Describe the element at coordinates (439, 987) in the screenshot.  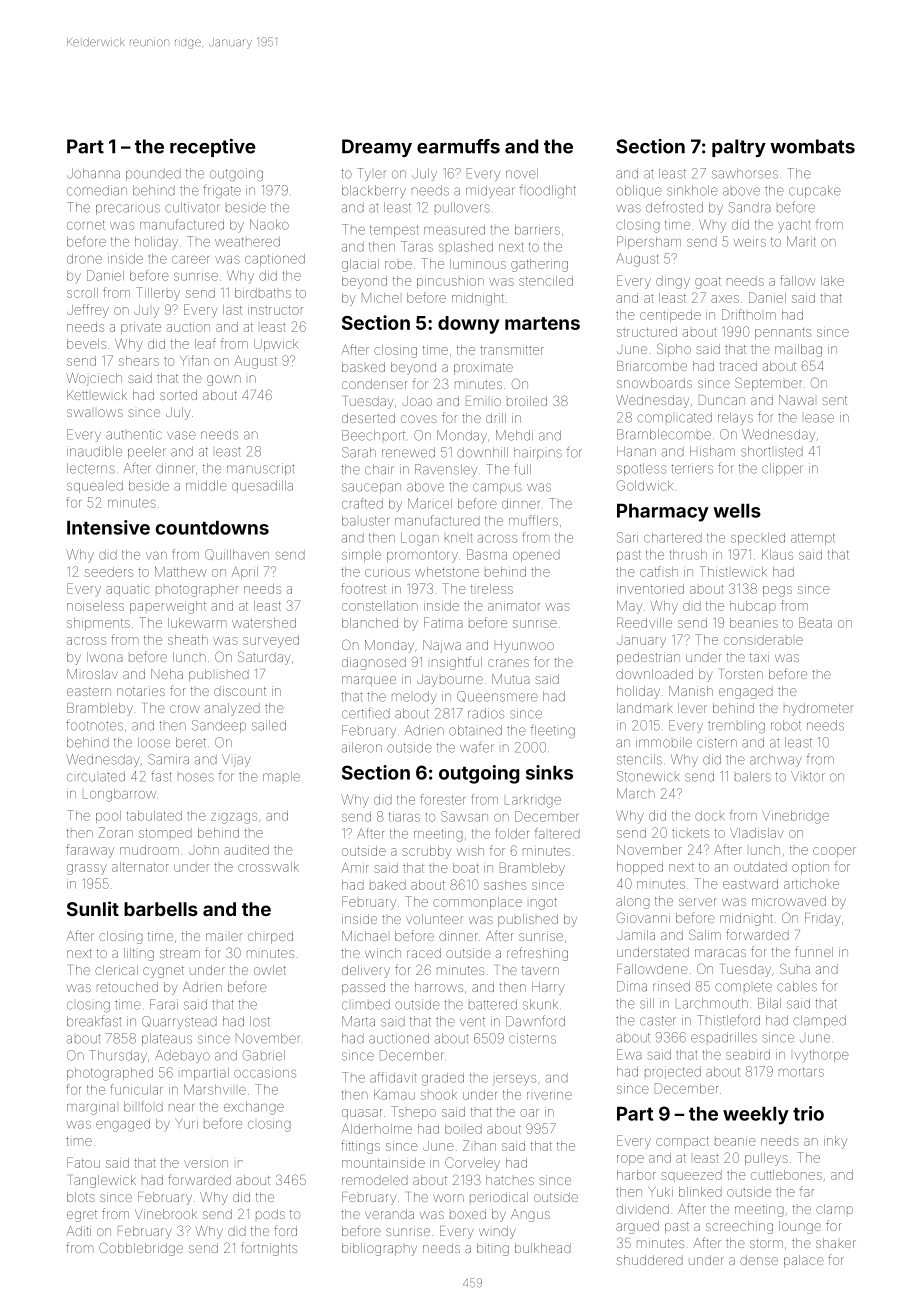
I see `harrows` at that location.
